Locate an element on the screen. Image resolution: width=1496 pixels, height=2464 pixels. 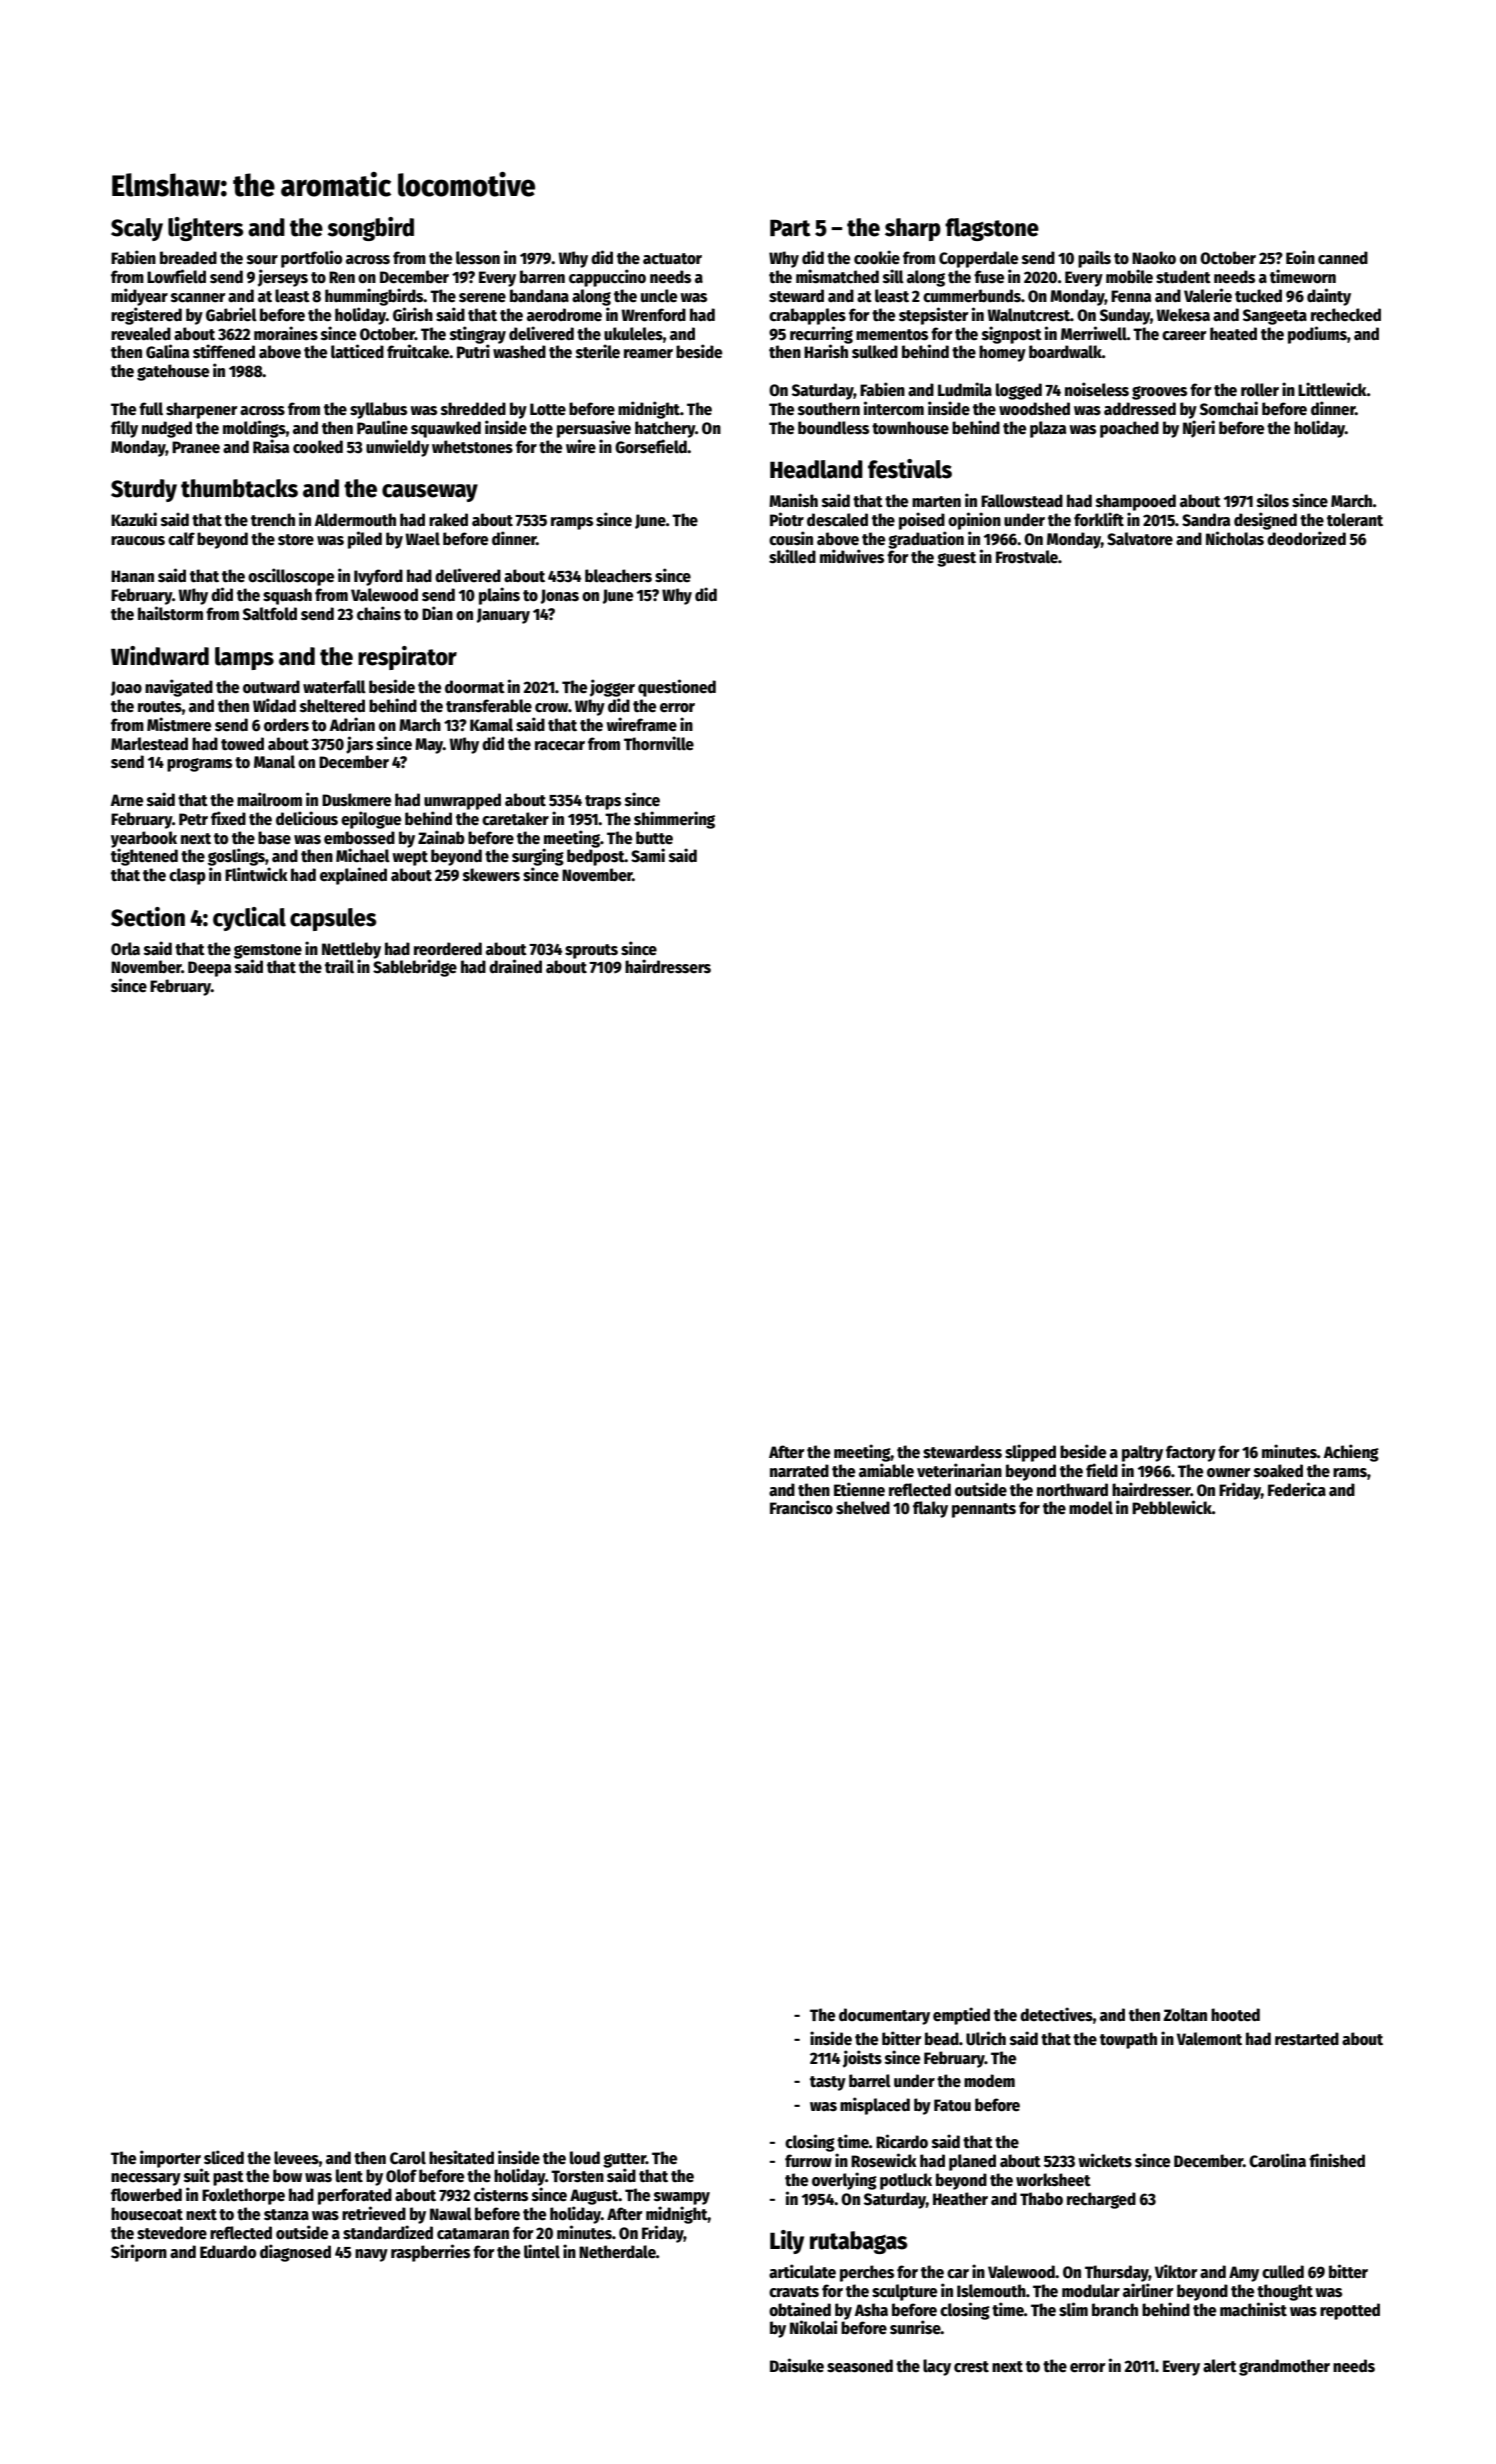
songbird is located at coordinates (370, 229).
